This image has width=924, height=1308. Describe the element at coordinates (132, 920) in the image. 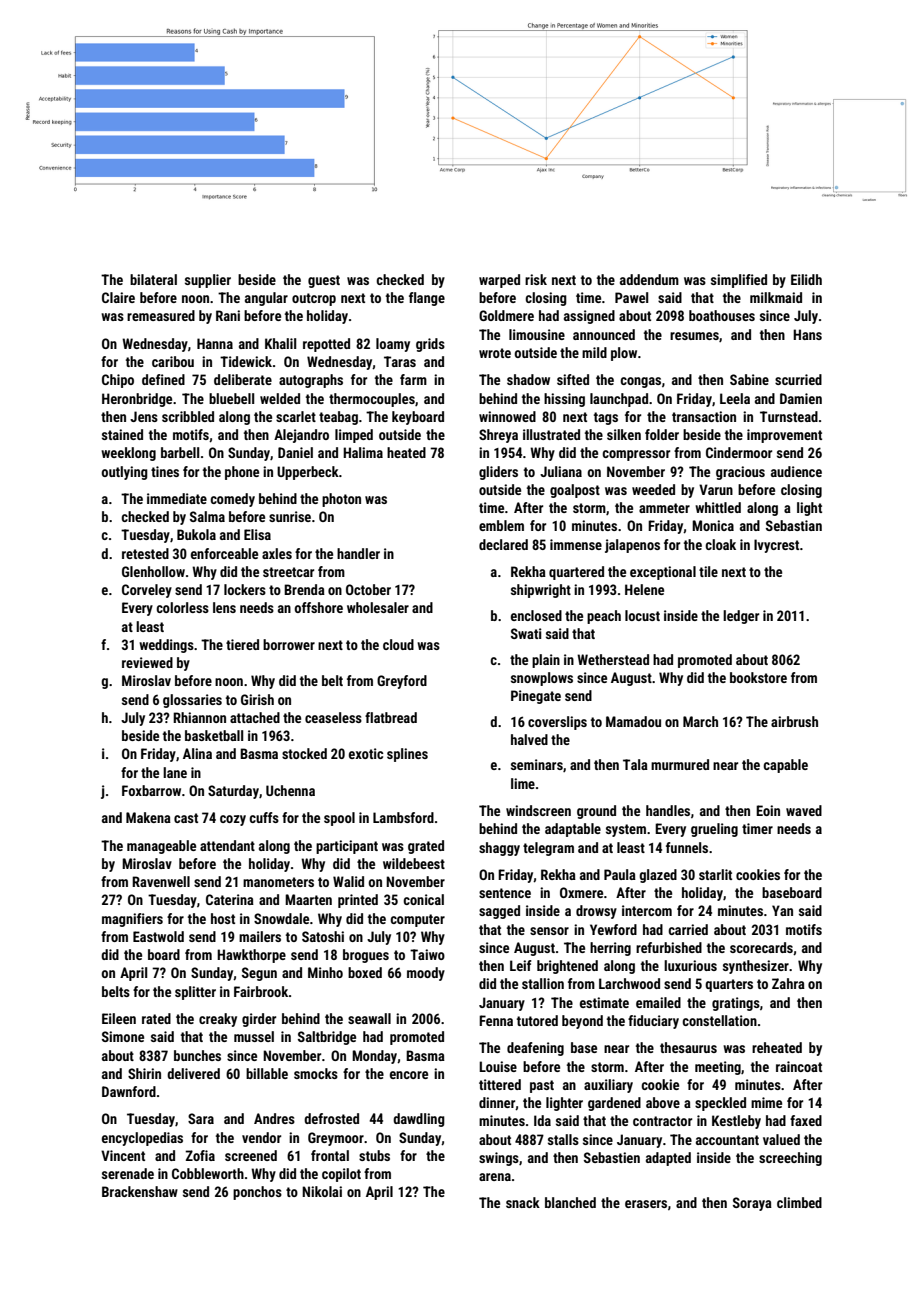

I see `magnifiers` at that location.
